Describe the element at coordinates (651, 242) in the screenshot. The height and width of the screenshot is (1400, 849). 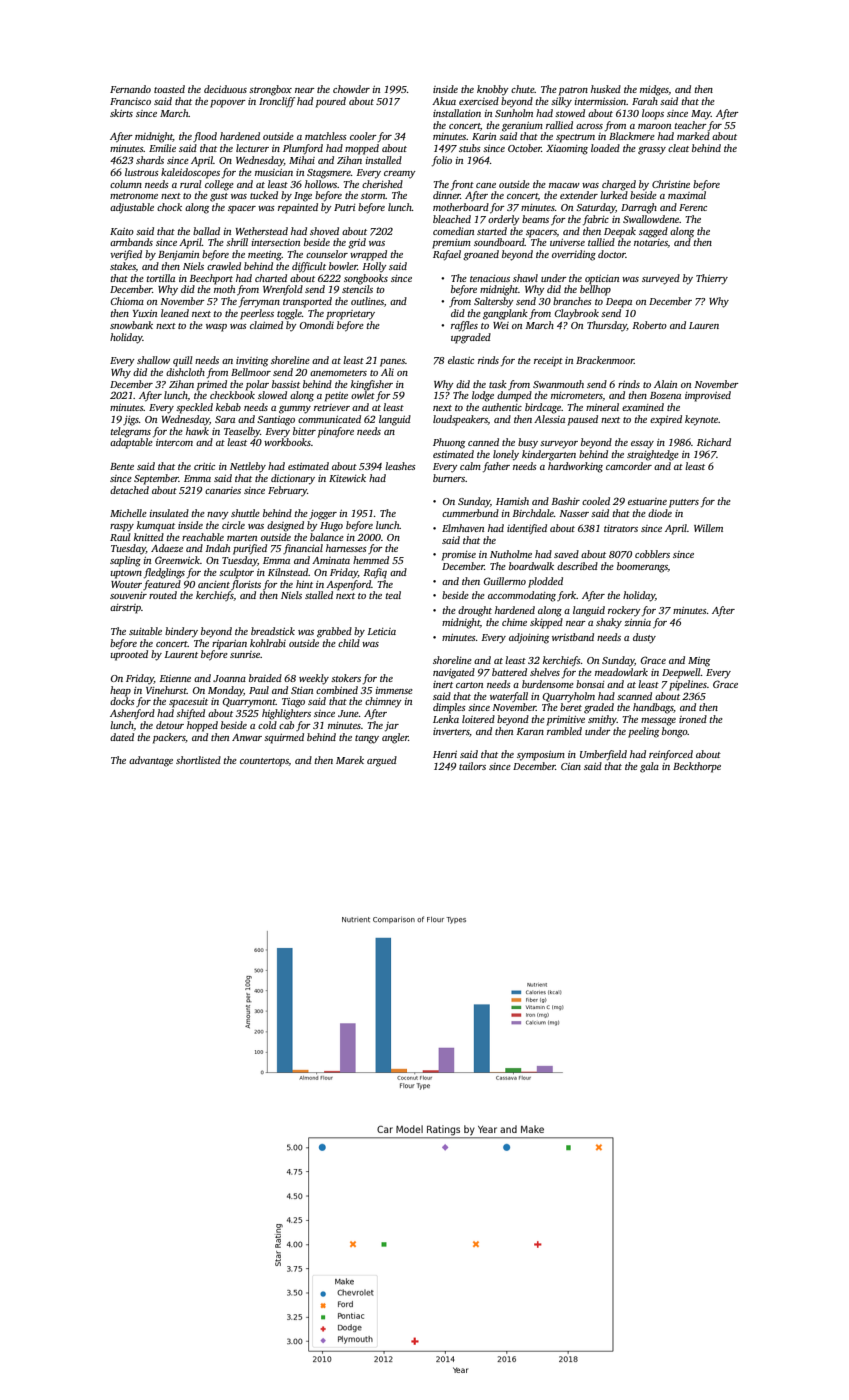
I see `notaries` at that location.
